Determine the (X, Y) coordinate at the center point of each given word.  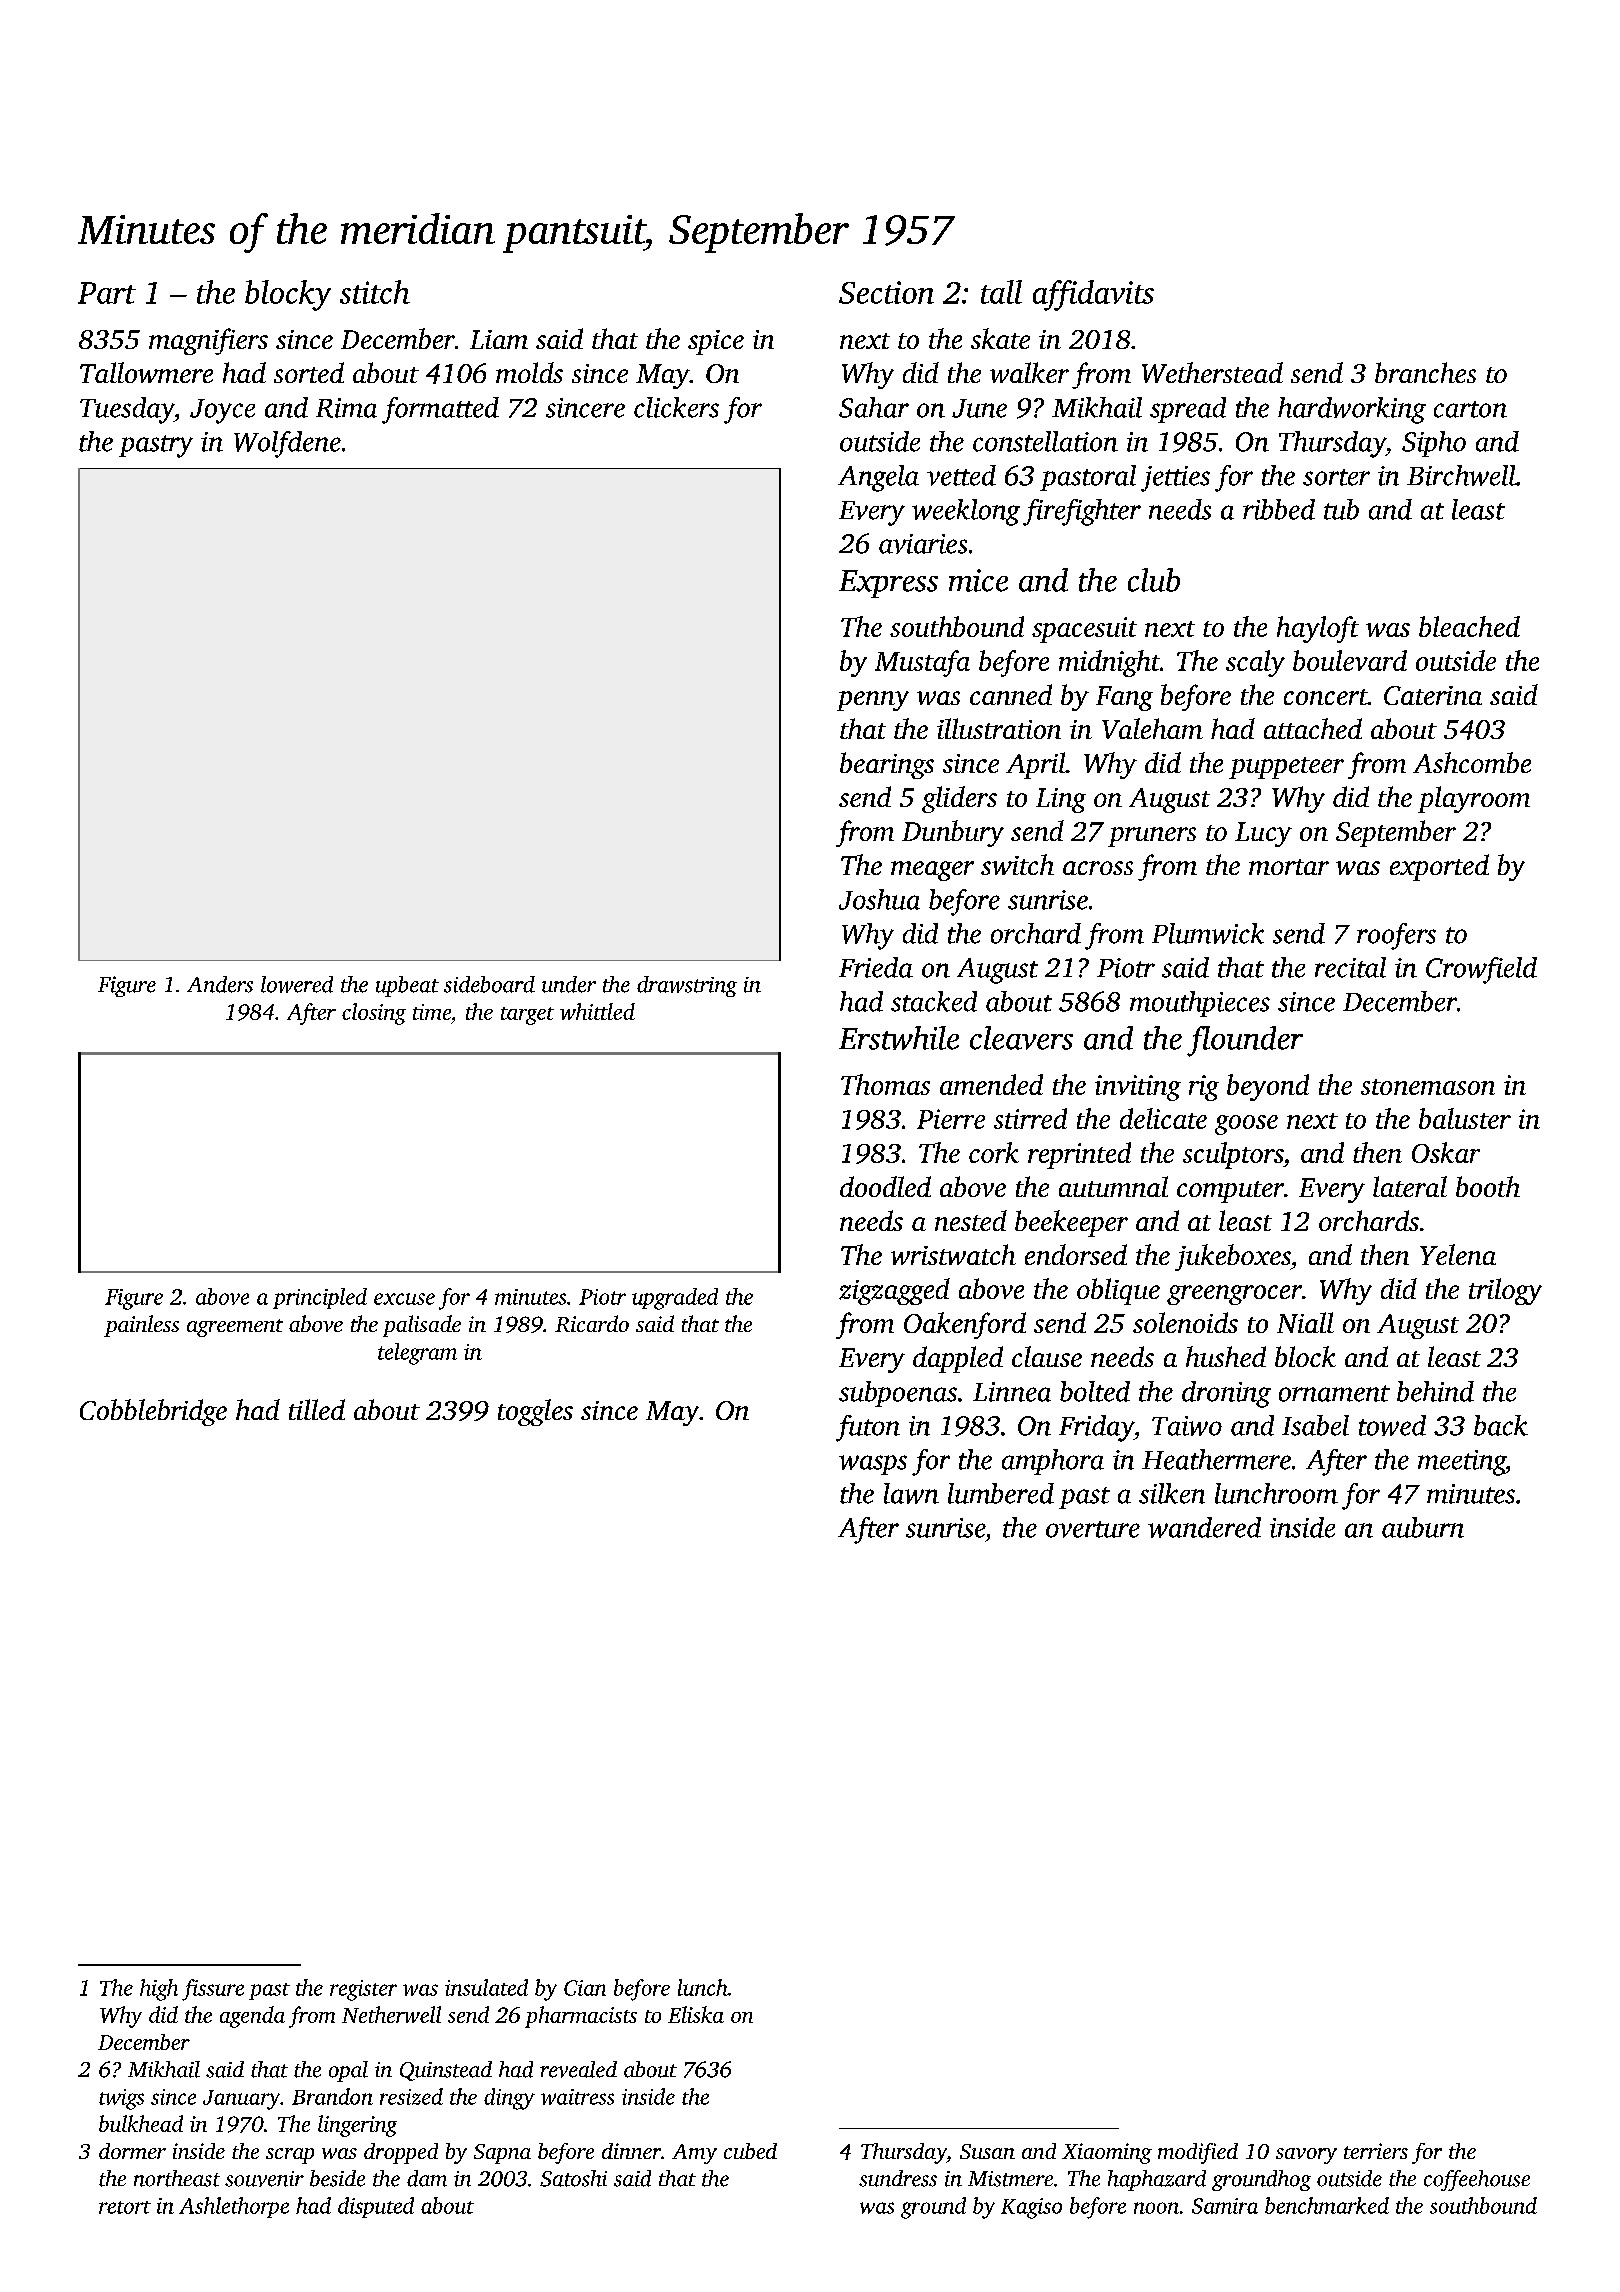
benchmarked (1327, 2205)
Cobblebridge (153, 1412)
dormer (132, 2151)
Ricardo (592, 1323)
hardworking (1352, 410)
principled (320, 1298)
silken (1172, 1493)
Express (888, 584)
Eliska (696, 2014)
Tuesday (127, 410)
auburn (1423, 1527)
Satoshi (573, 2178)
